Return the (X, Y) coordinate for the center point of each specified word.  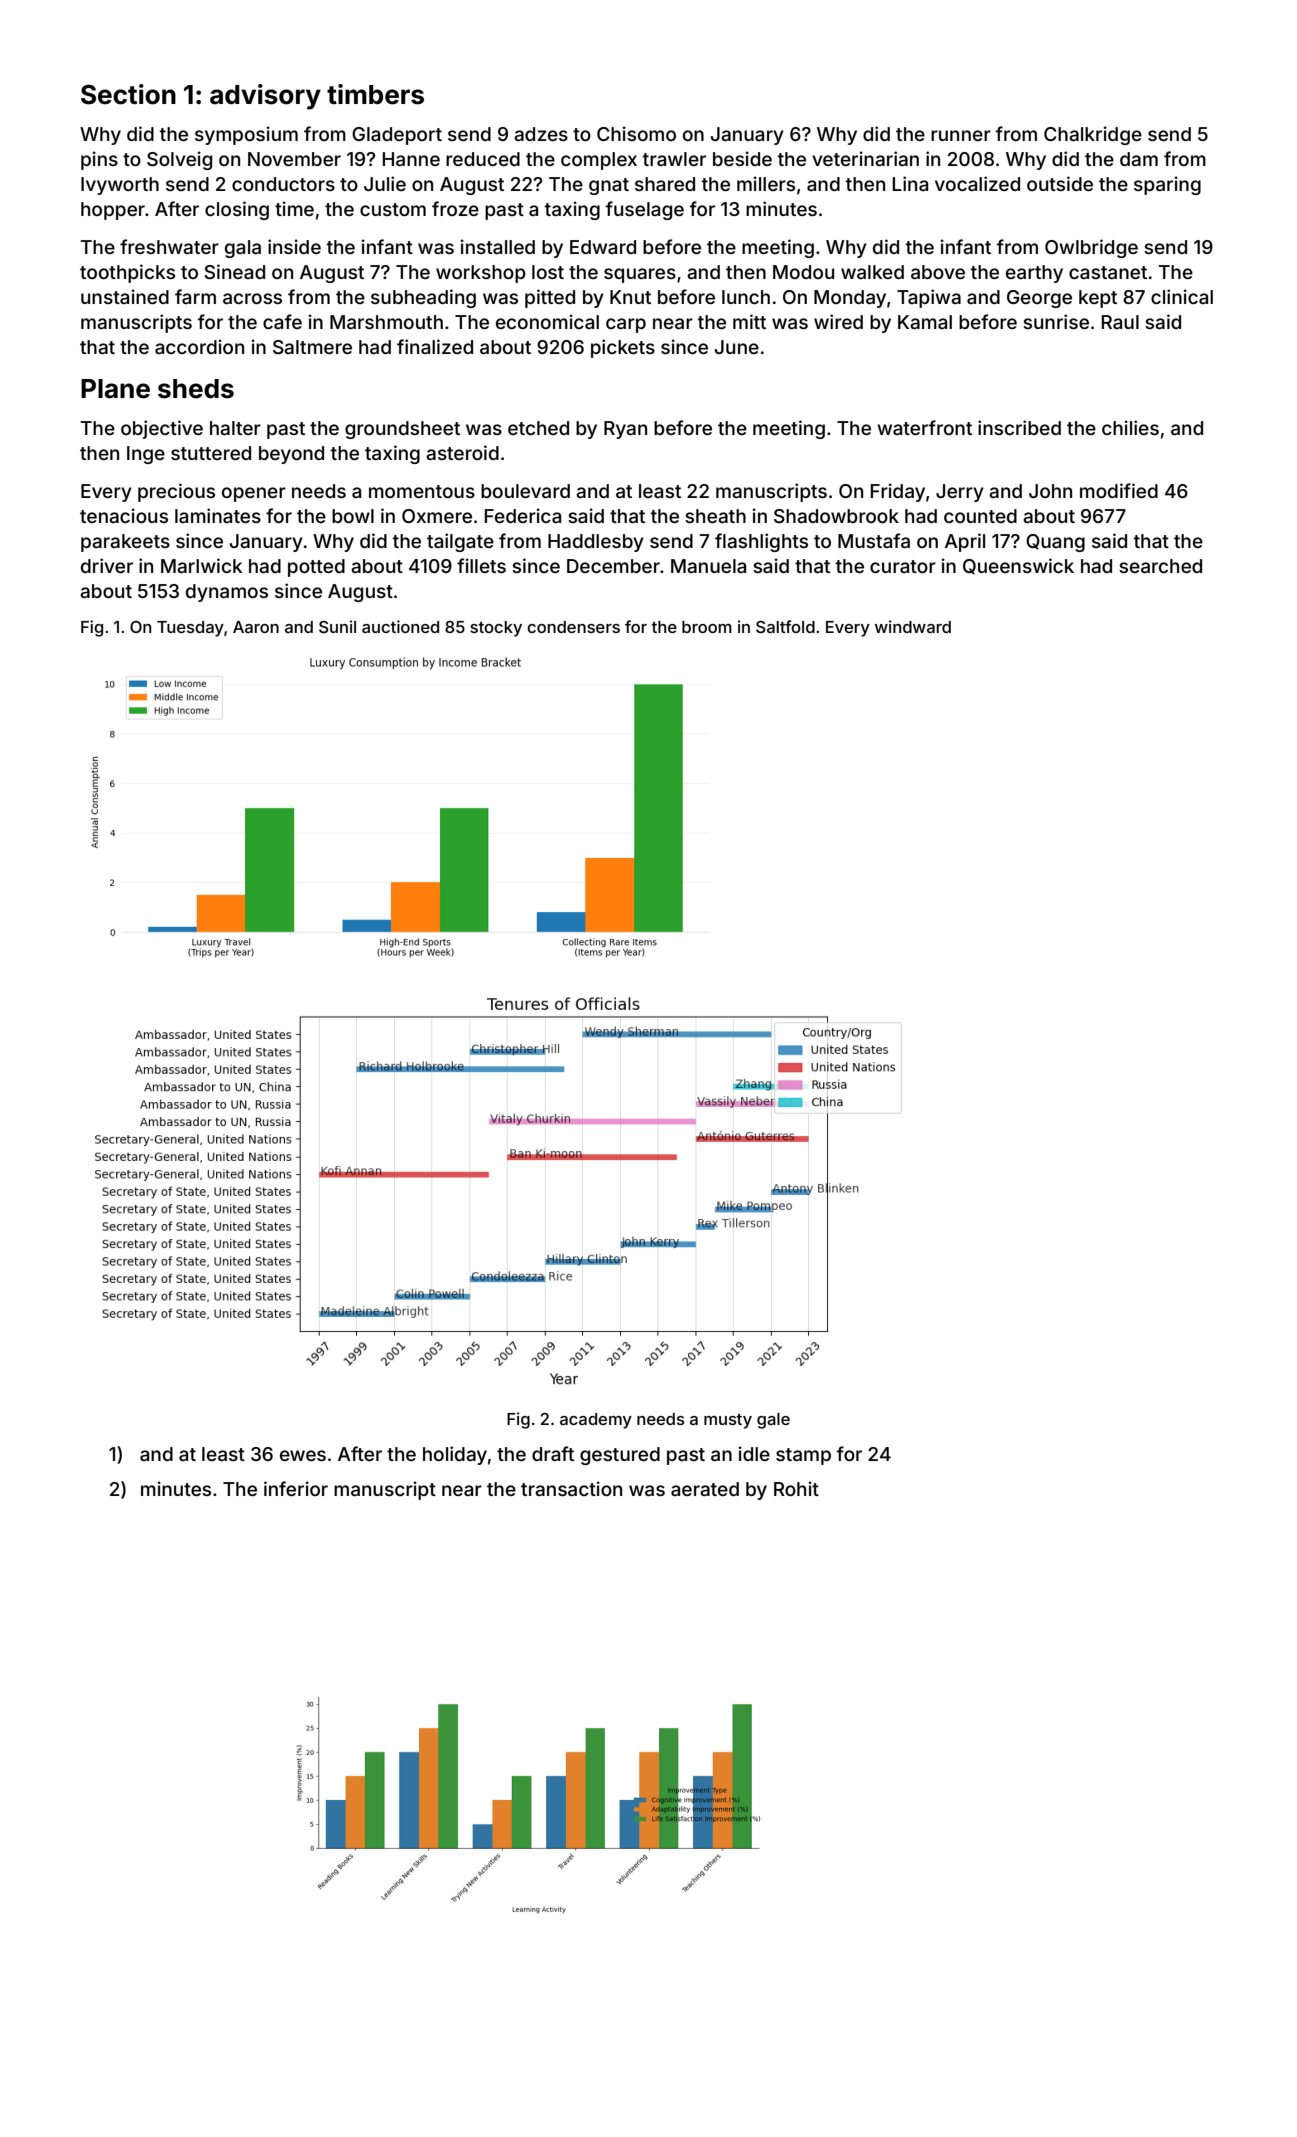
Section (128, 94)
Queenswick (1018, 566)
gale (773, 1421)
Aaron (256, 627)
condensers (573, 627)
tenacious (124, 515)
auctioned (400, 626)
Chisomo (636, 133)
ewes (303, 1455)
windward (913, 626)
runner (961, 135)
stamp (803, 1456)
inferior (296, 1488)
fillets (481, 565)
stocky (496, 629)
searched (1160, 566)
